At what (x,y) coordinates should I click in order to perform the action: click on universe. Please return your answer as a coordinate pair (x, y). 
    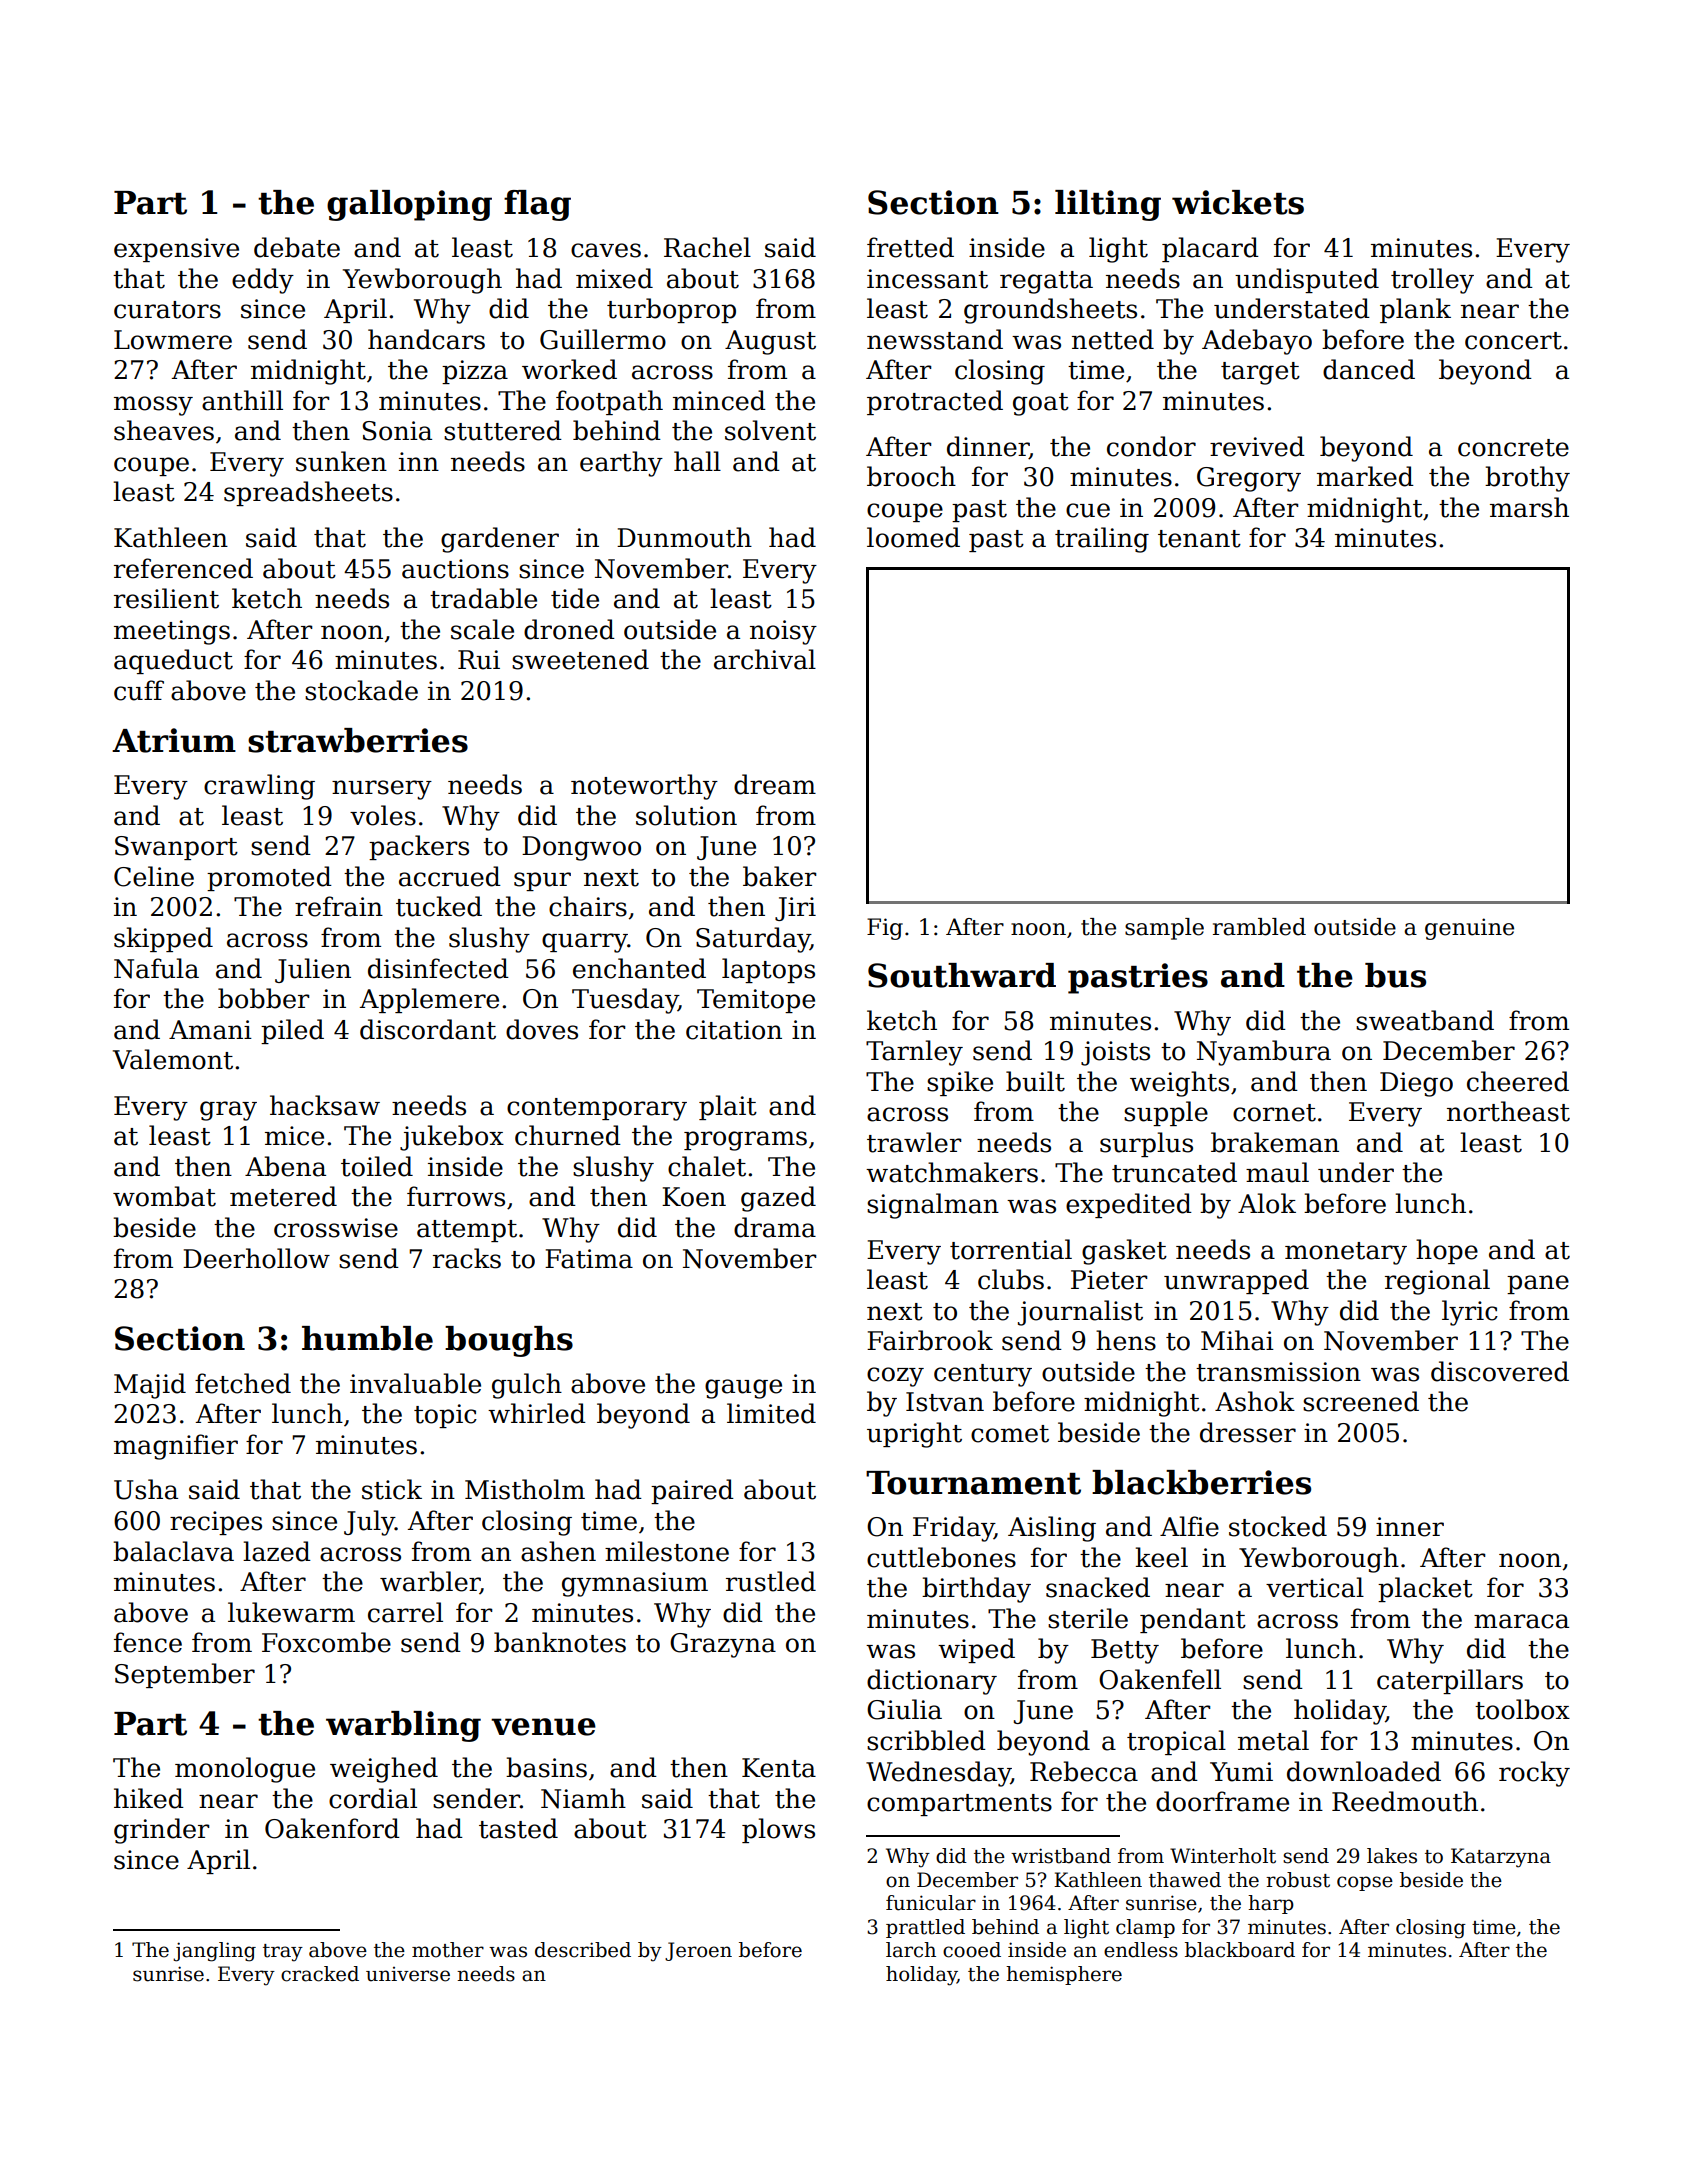
    Looking at the image, I should click on (408, 1974).
